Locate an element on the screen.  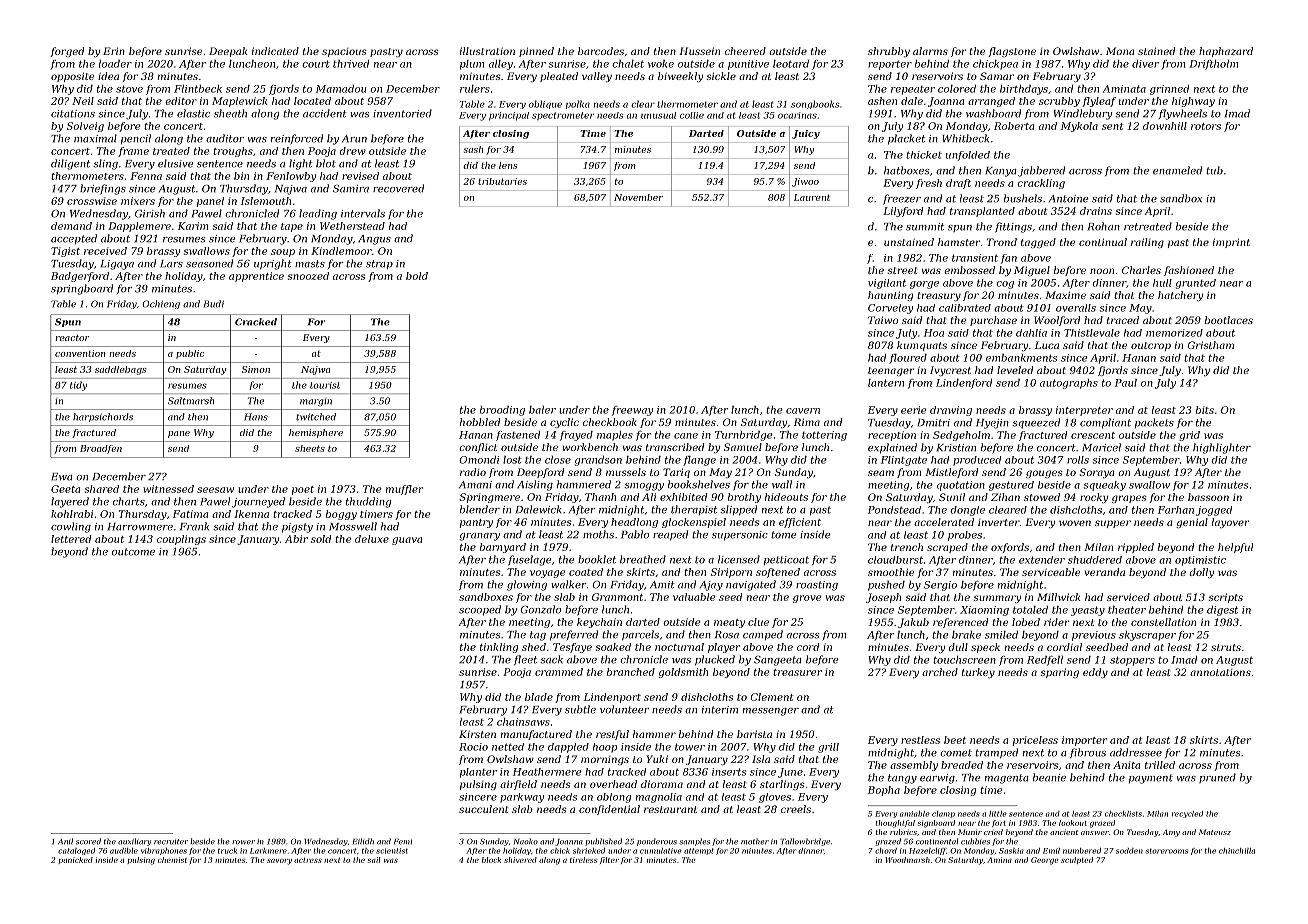
Lars is located at coordinates (171, 264).
